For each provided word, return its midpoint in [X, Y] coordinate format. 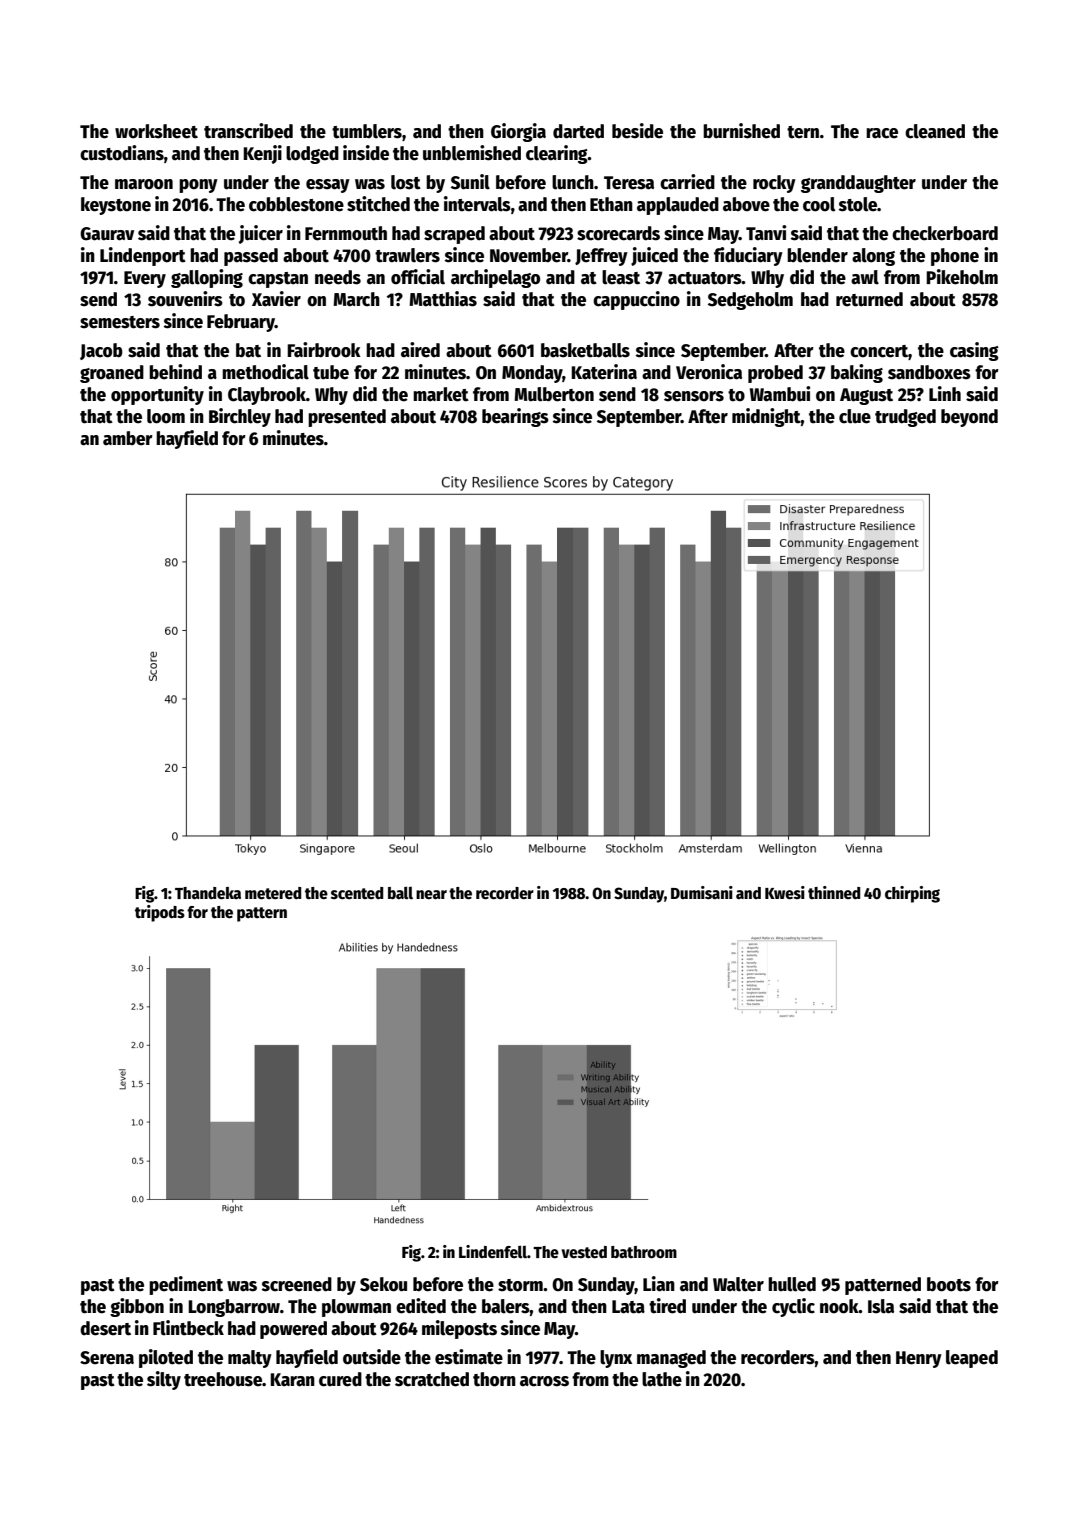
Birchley [240, 417]
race [882, 133]
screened [297, 1284]
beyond [969, 418]
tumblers [367, 131]
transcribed [248, 131]
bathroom [644, 1252]
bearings [515, 417]
